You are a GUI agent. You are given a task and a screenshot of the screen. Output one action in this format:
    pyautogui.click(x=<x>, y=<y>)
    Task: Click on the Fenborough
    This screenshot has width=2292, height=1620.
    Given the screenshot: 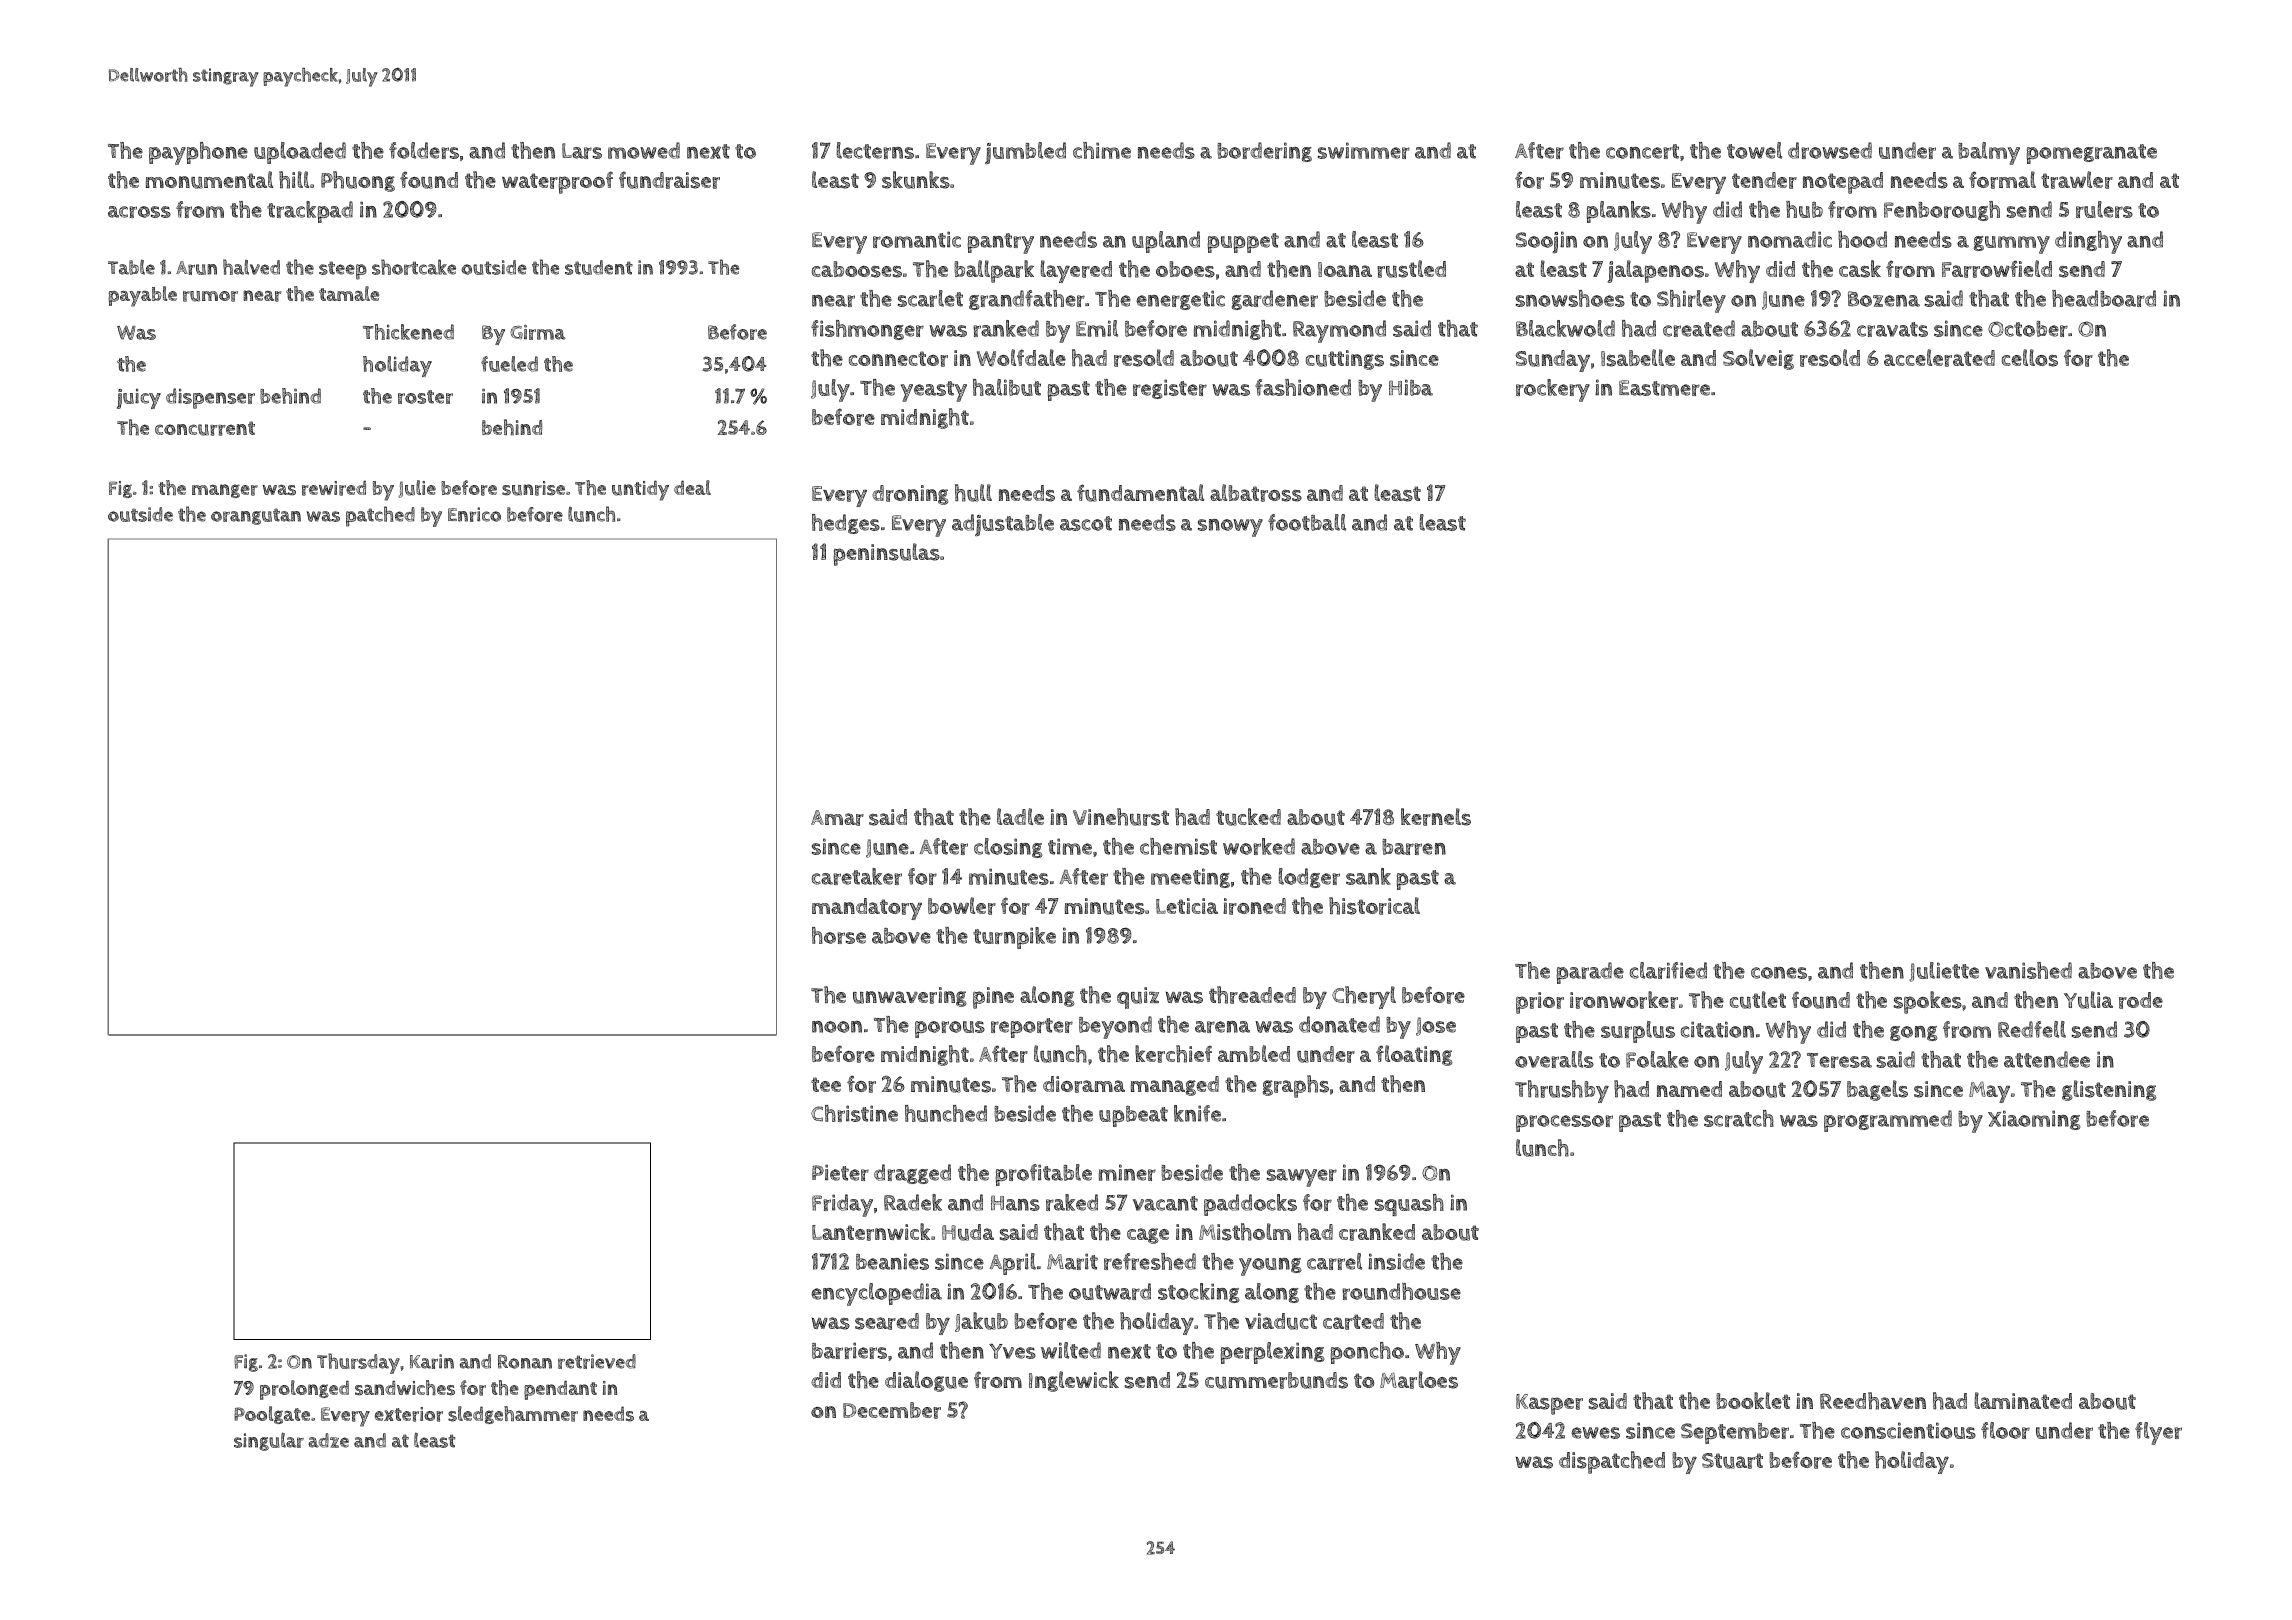 What is the action you would take?
    pyautogui.click(x=1942, y=211)
